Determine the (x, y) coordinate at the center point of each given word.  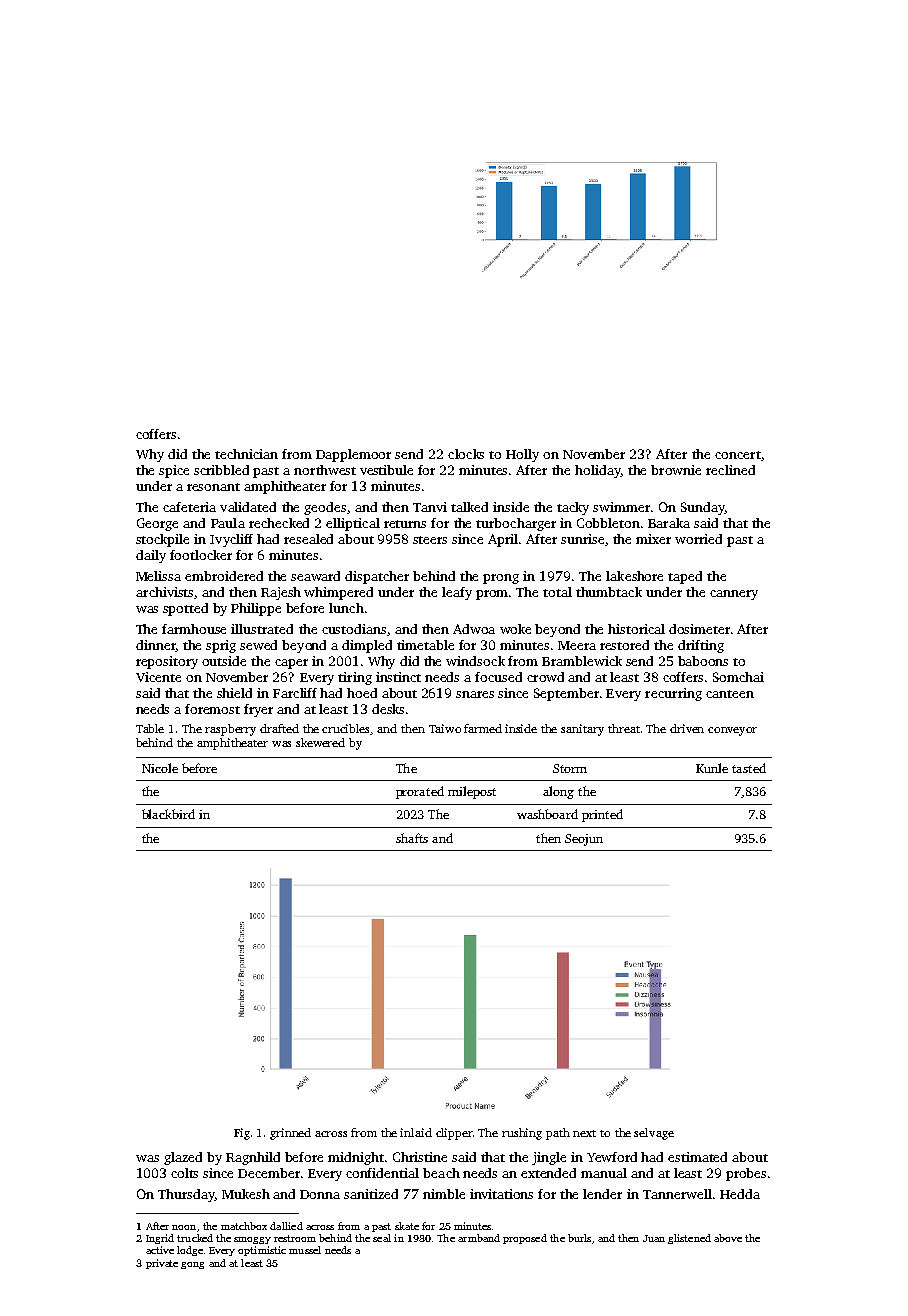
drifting (701, 646)
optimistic (262, 1251)
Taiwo (445, 728)
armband (479, 1238)
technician (246, 454)
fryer (258, 710)
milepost (472, 792)
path (558, 1134)
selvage (654, 1134)
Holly (522, 455)
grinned (290, 1134)
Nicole (160, 768)
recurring (673, 694)
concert (738, 455)
